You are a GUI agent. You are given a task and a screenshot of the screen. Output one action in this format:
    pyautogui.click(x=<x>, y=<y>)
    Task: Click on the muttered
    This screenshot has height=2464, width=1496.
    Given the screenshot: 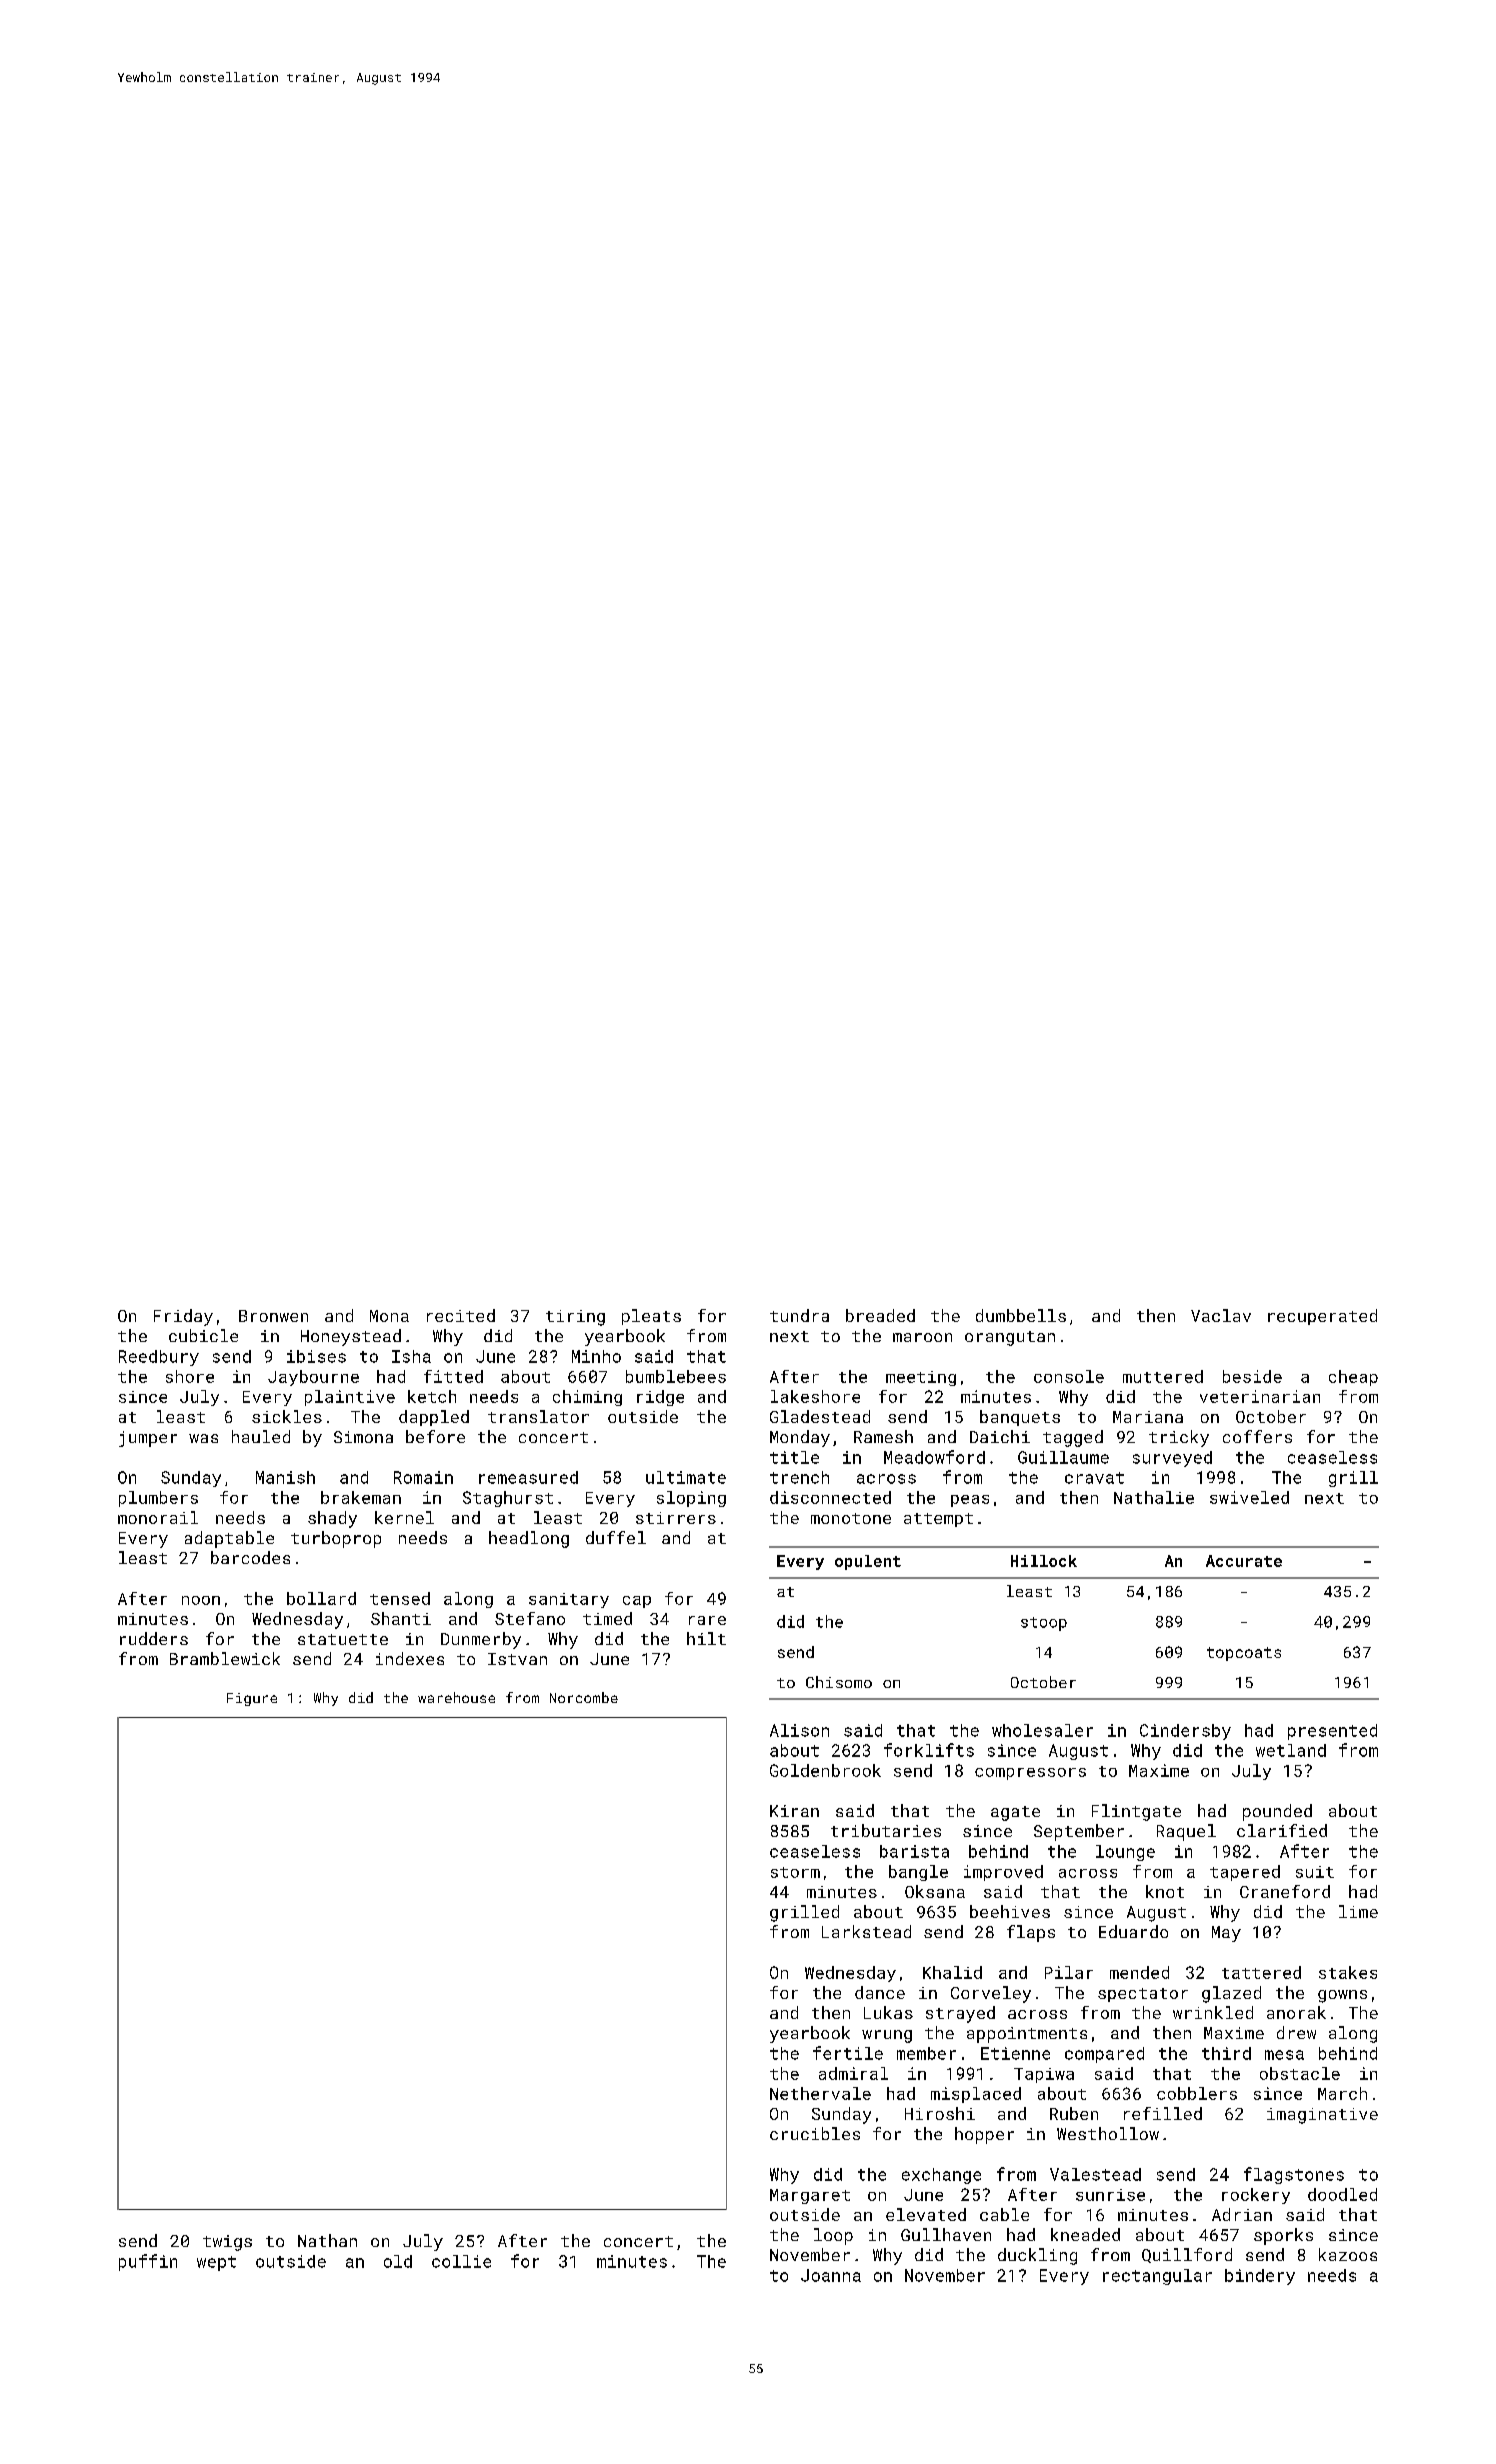 What is the action you would take?
    pyautogui.click(x=1163, y=1376)
